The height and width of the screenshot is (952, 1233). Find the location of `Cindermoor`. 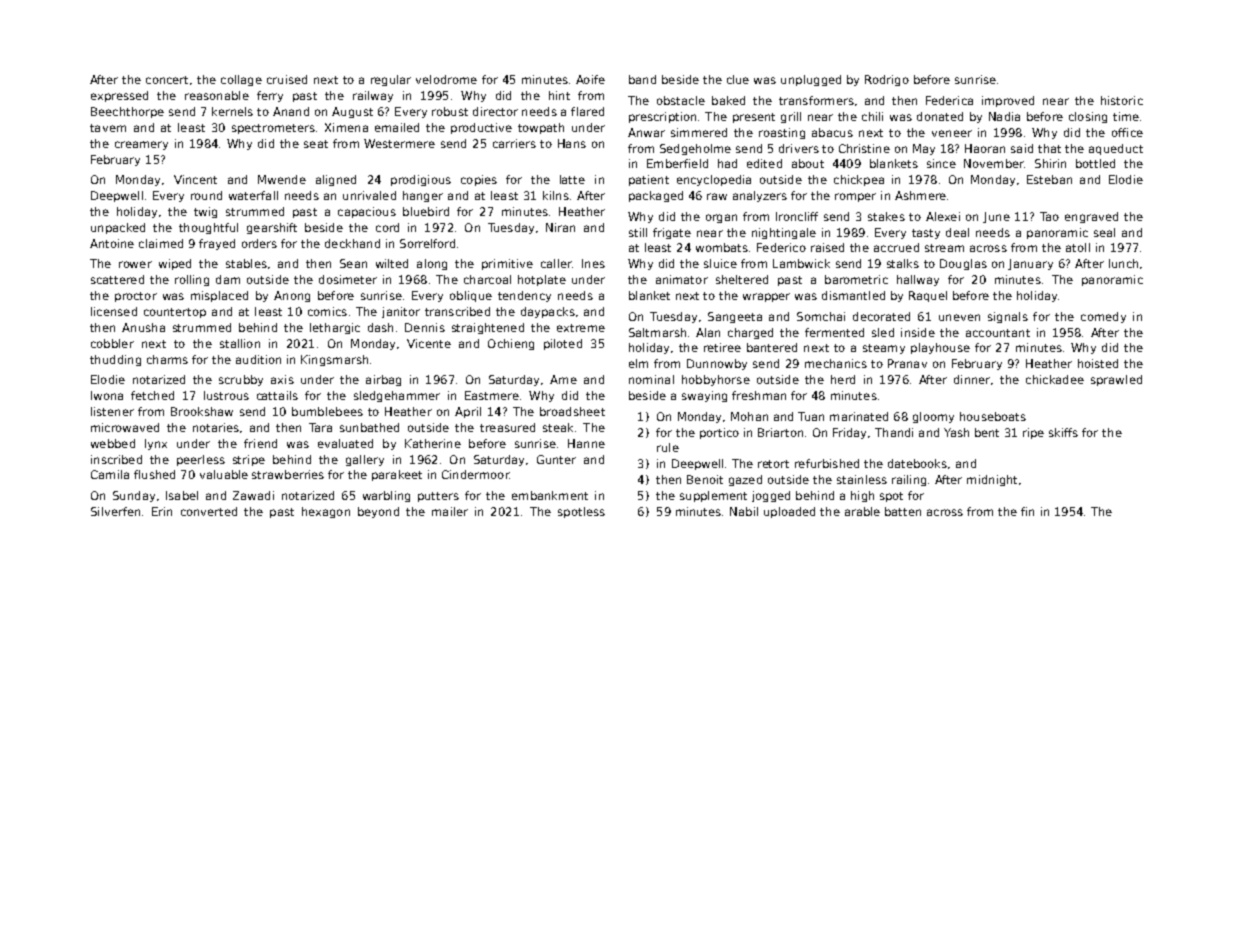

Cindermoor is located at coordinates (475, 474).
